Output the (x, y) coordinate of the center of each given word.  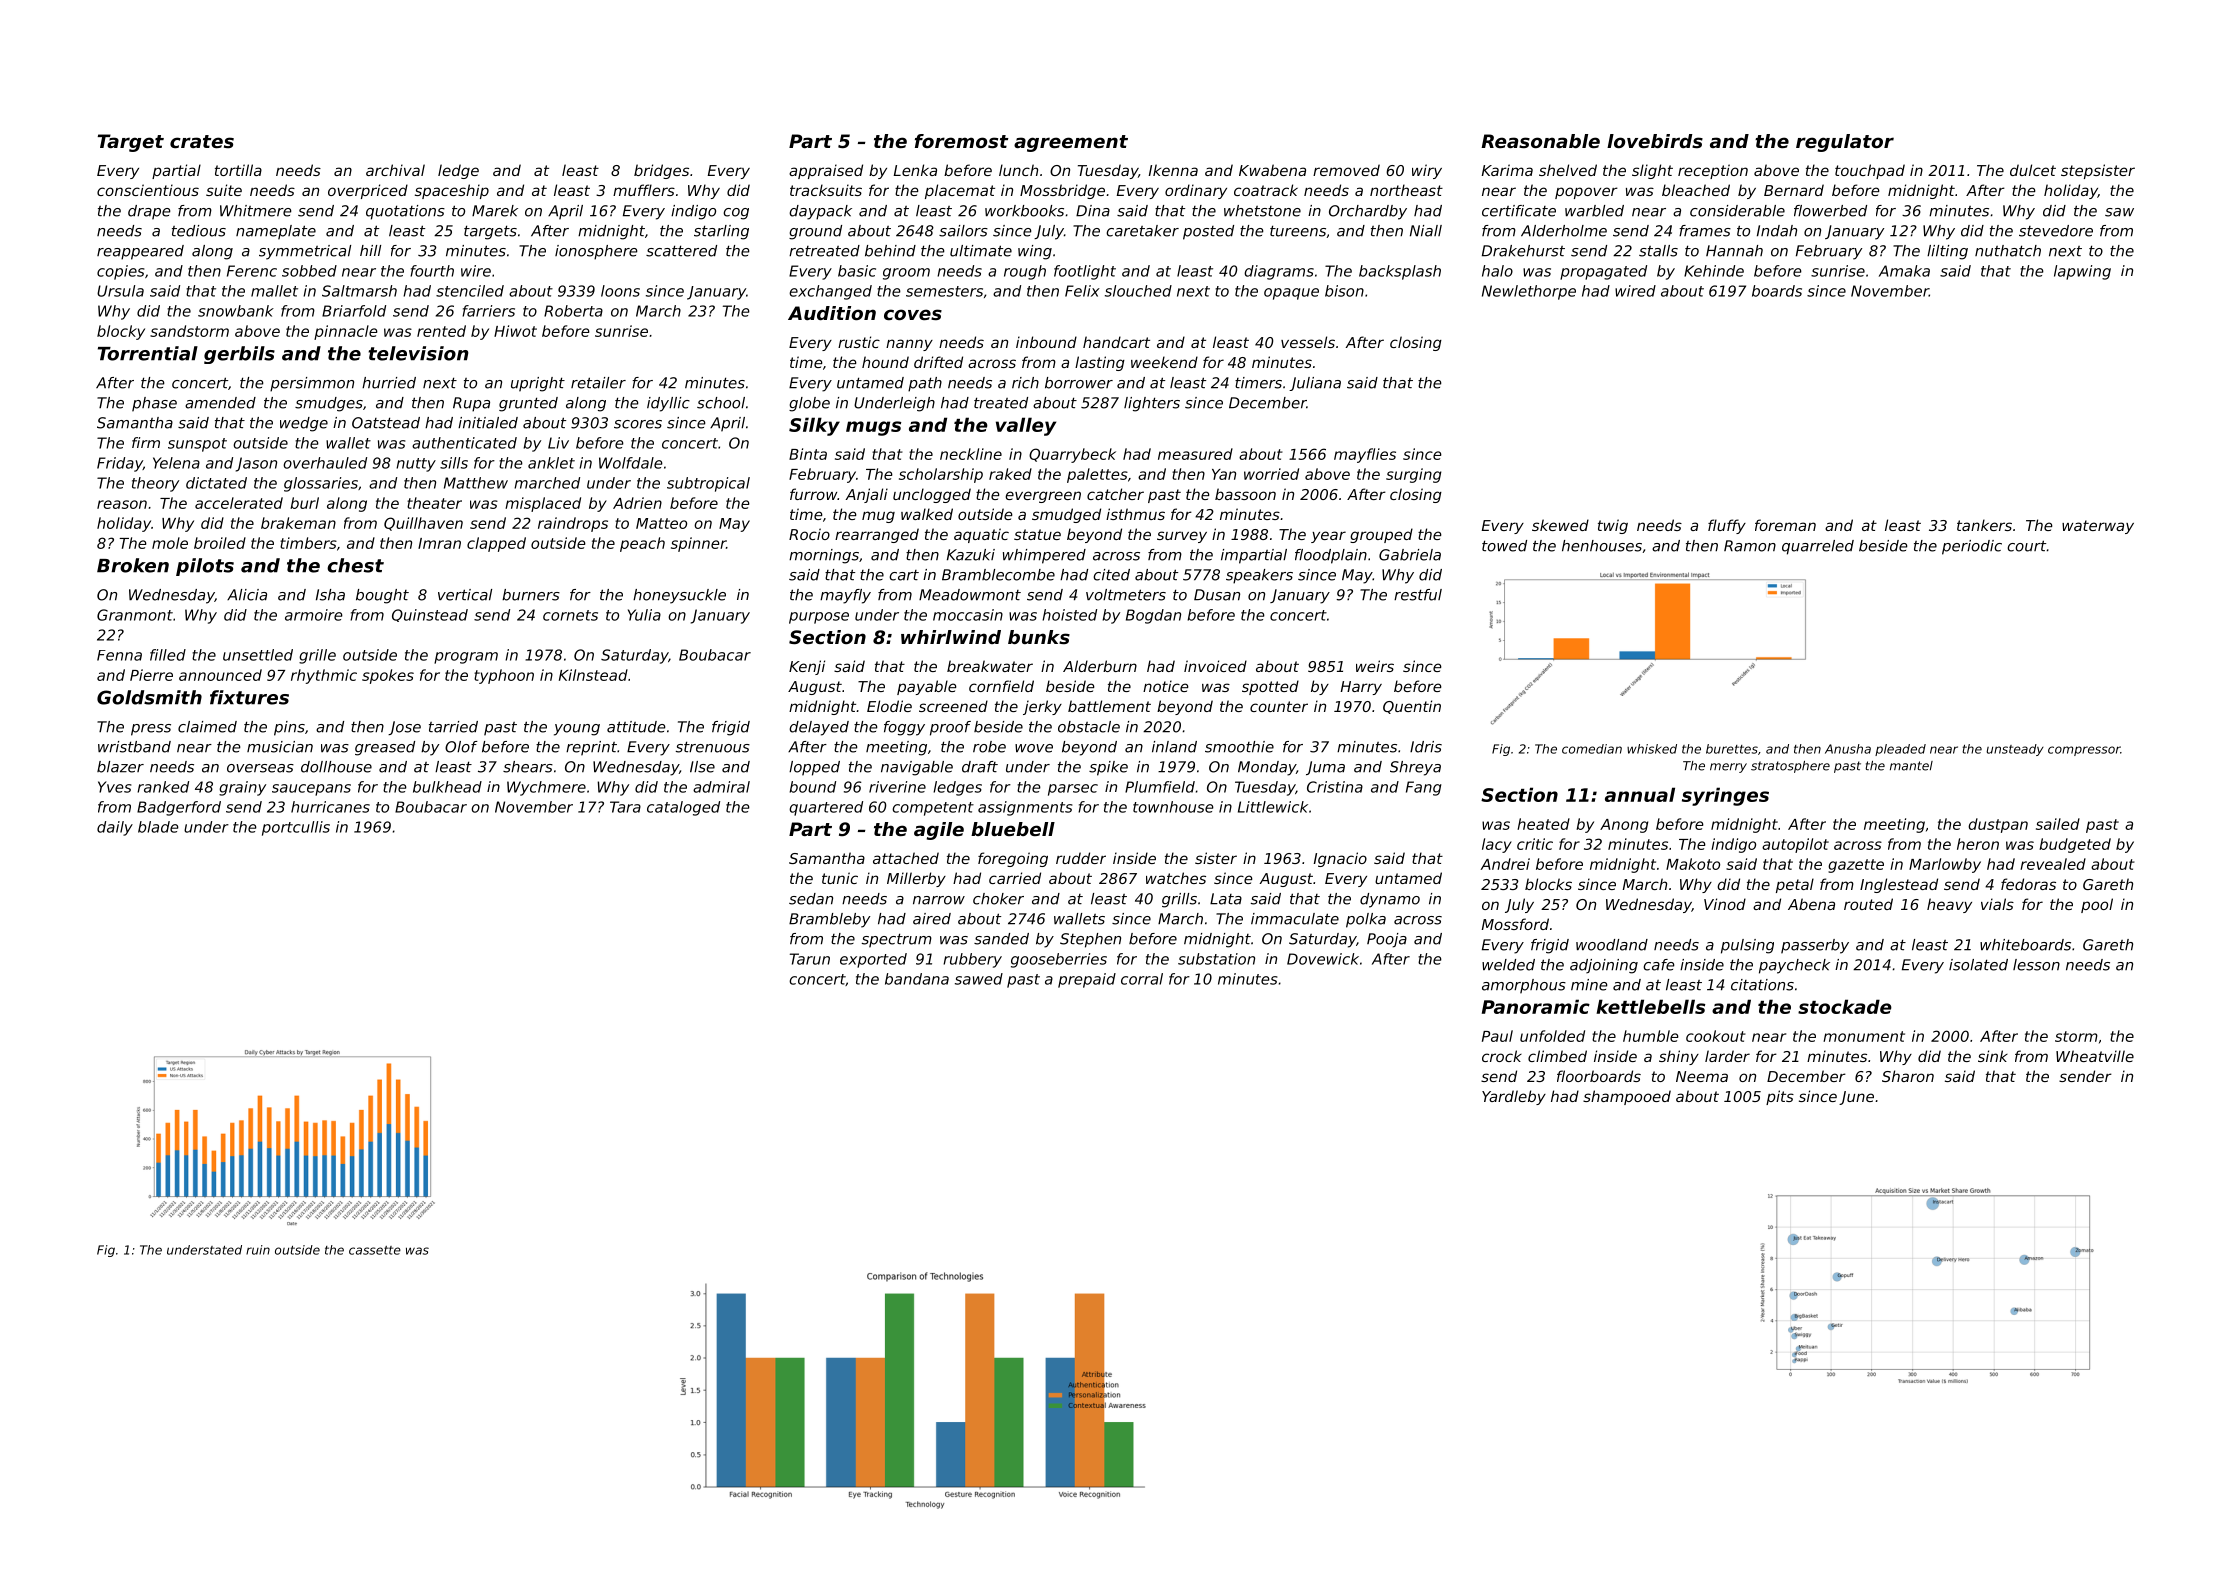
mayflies (1365, 455)
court (2026, 546)
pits (1780, 1097)
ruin (258, 1250)
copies (120, 272)
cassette (375, 1250)
